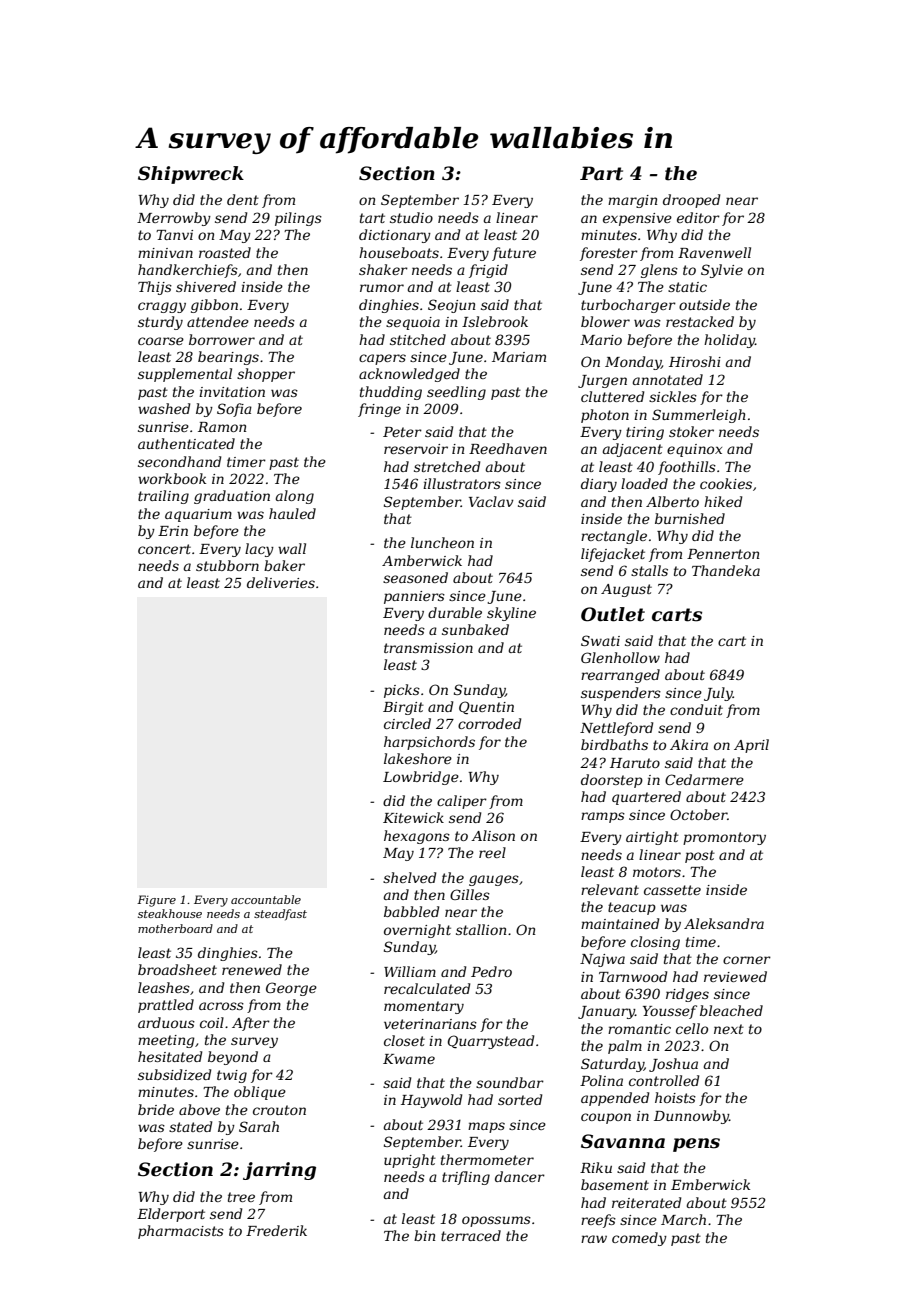  Describe the element at coordinates (227, 565) in the image. I see `stubborn` at that location.
